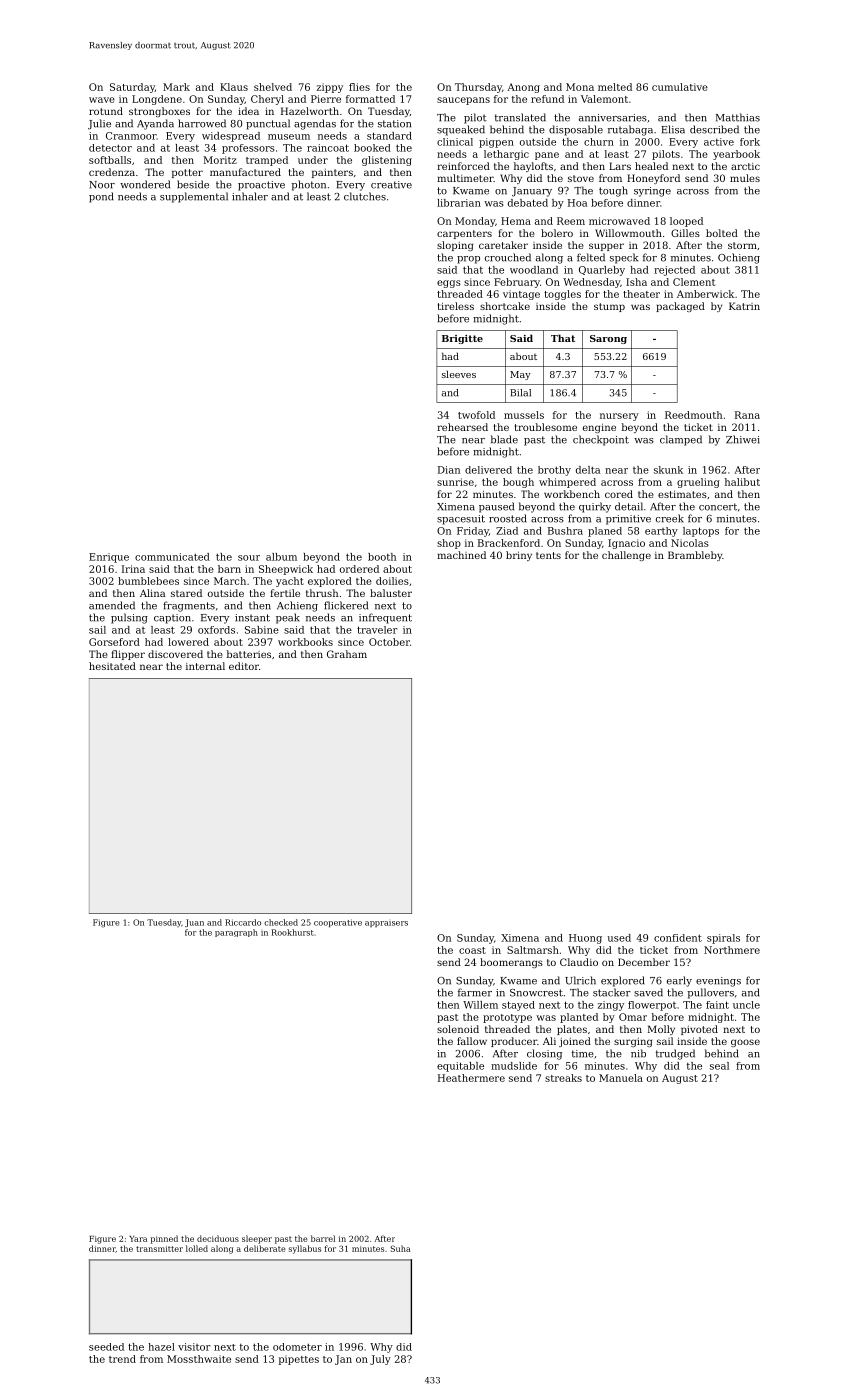 The height and width of the screenshot is (1400, 849). I want to click on Mark, so click(176, 87).
